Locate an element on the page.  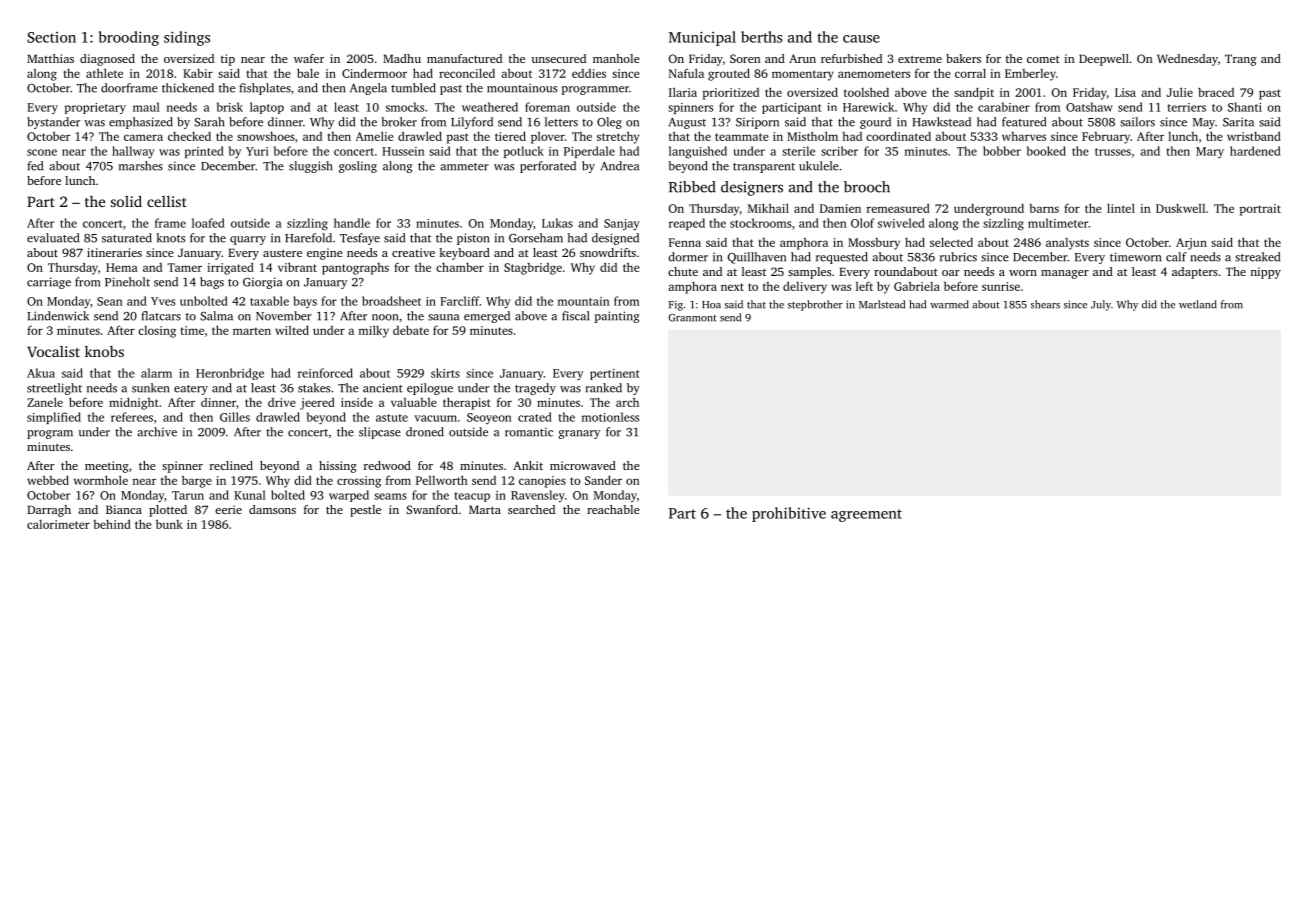
brooding is located at coordinates (129, 38).
